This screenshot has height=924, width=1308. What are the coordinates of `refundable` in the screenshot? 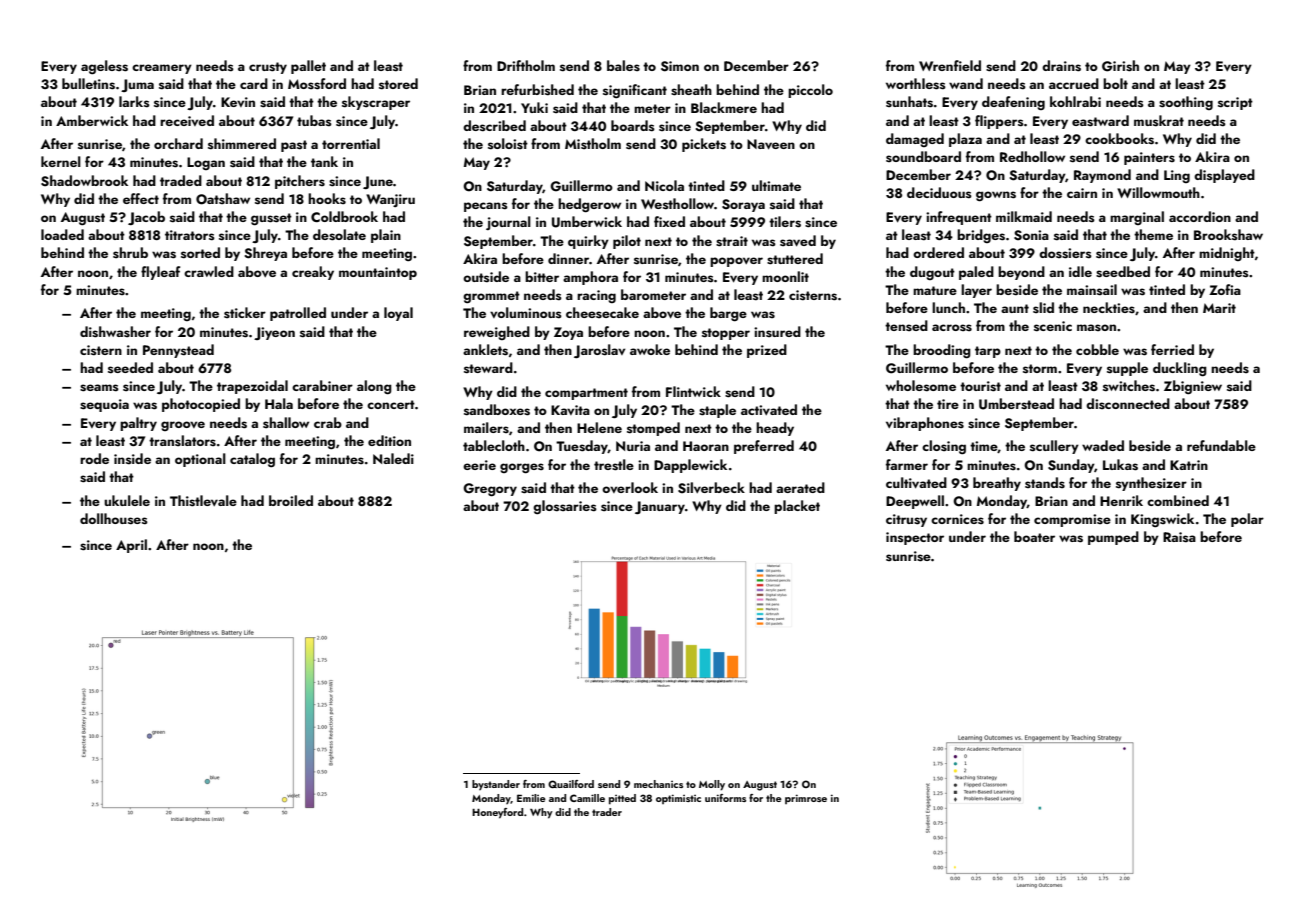 It's located at (1221, 445).
